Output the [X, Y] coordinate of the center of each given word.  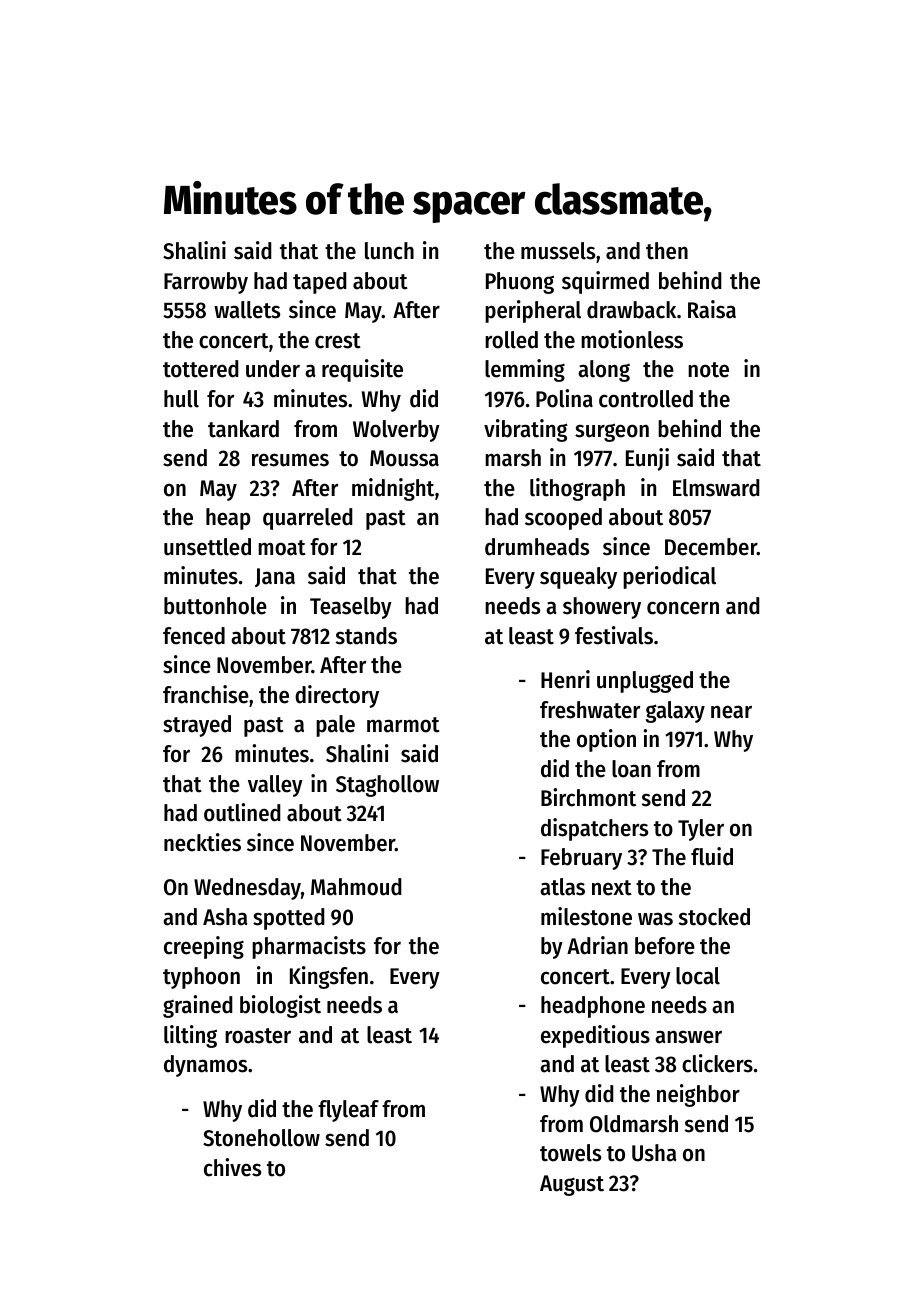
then [667, 251]
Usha [654, 1153]
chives [232, 1167]
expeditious [595, 1036]
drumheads [537, 547]
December [711, 547]
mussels [558, 251]
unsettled [207, 547]
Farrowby [206, 283]
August [572, 1185]
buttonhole [215, 606]
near [731, 712]
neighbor [698, 1095]
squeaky [578, 578]
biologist [280, 1006]
